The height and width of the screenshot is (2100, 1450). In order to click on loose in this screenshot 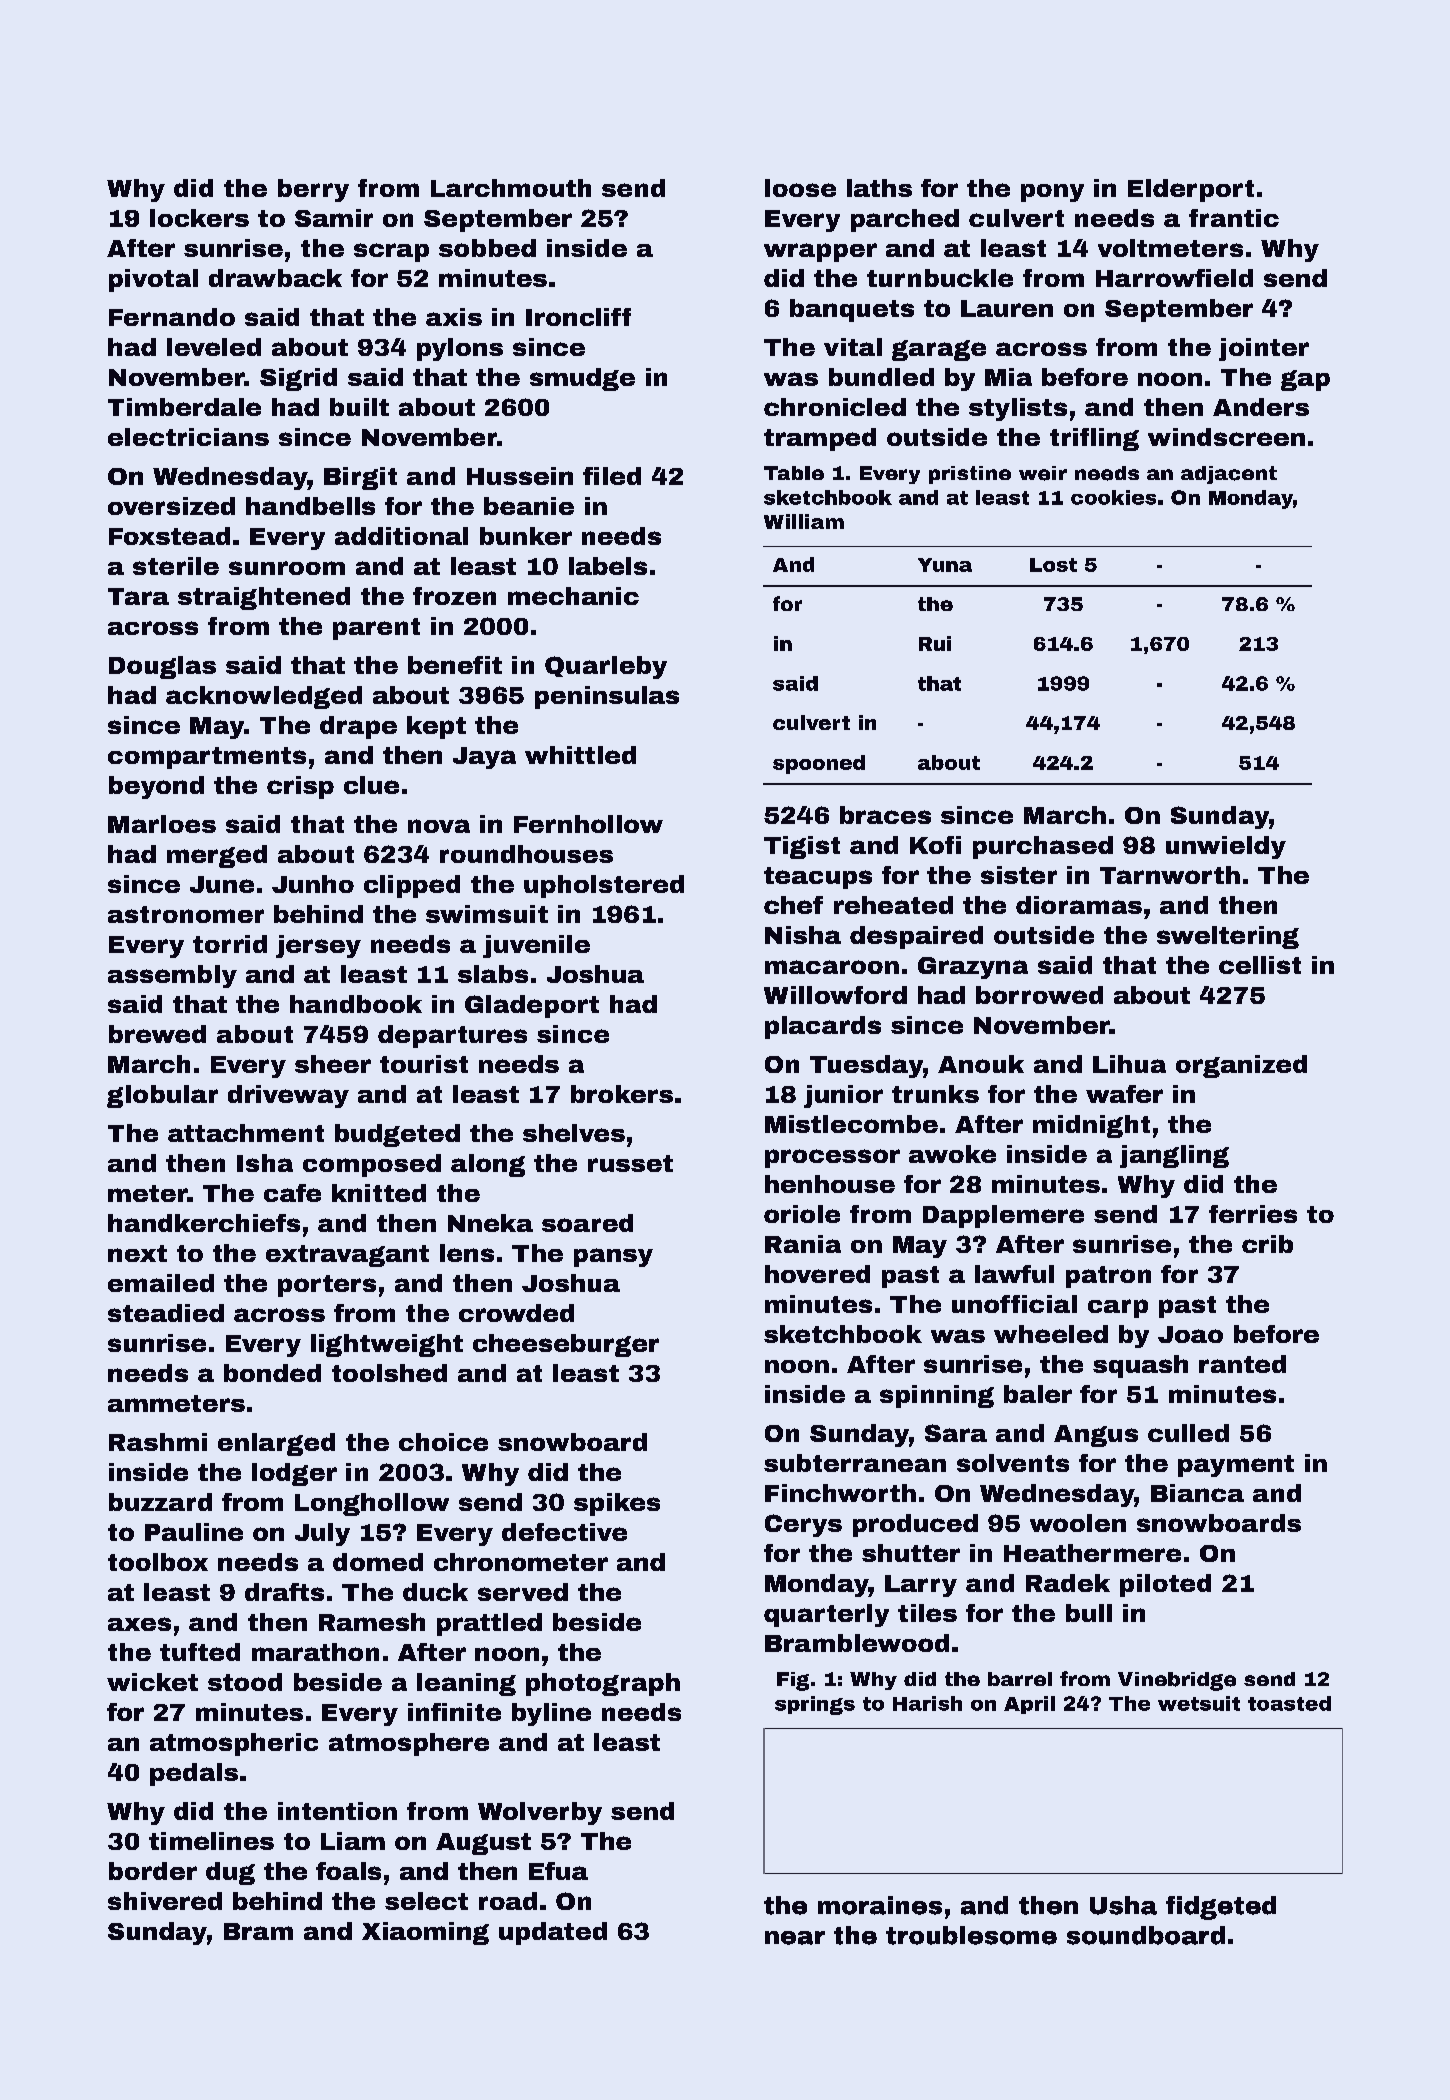, I will do `click(800, 188)`.
